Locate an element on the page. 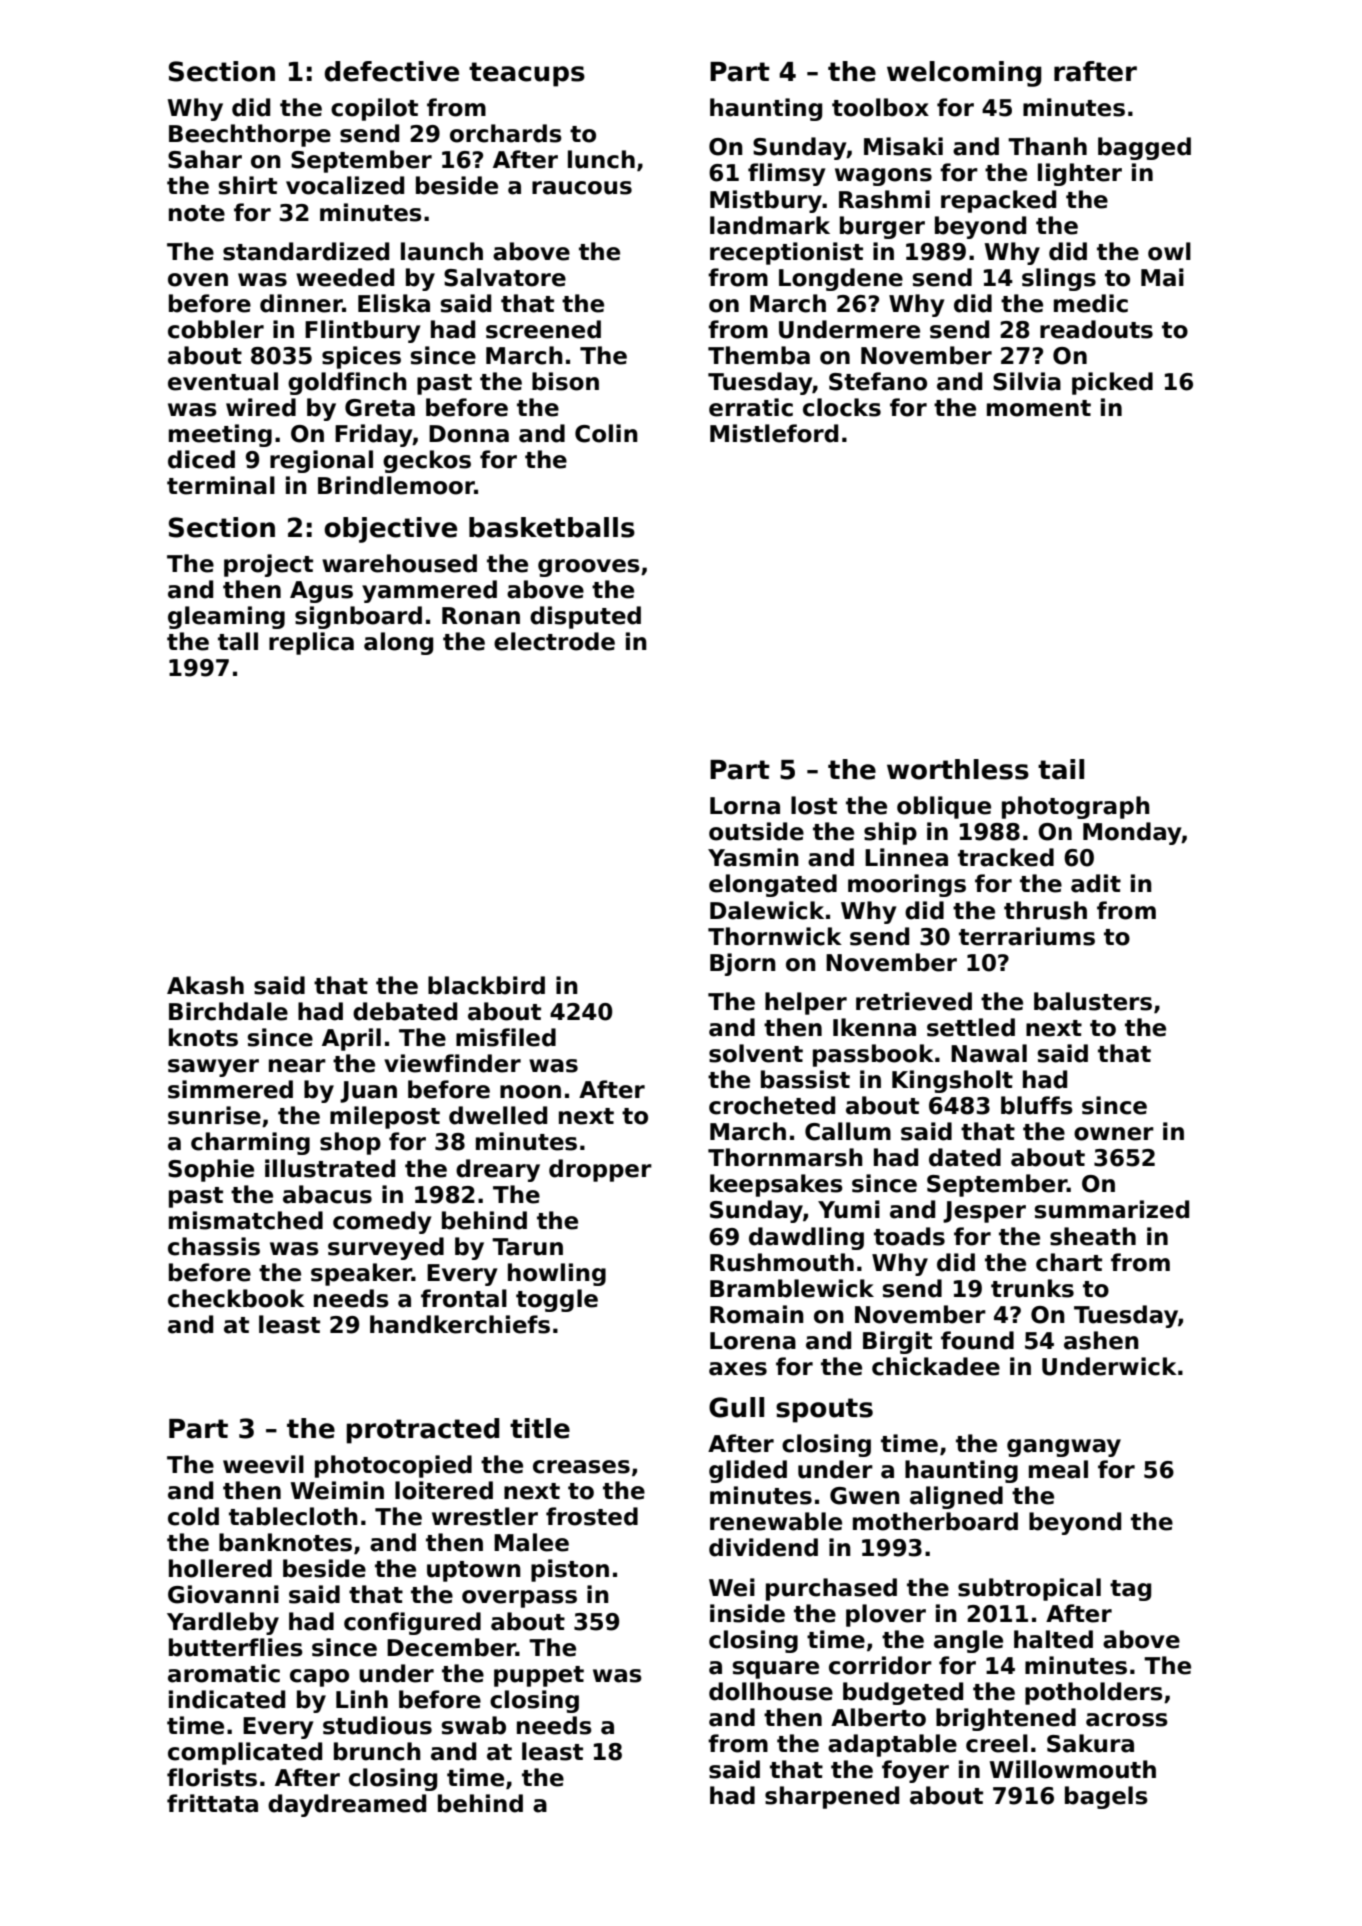  moment is located at coordinates (1039, 408).
